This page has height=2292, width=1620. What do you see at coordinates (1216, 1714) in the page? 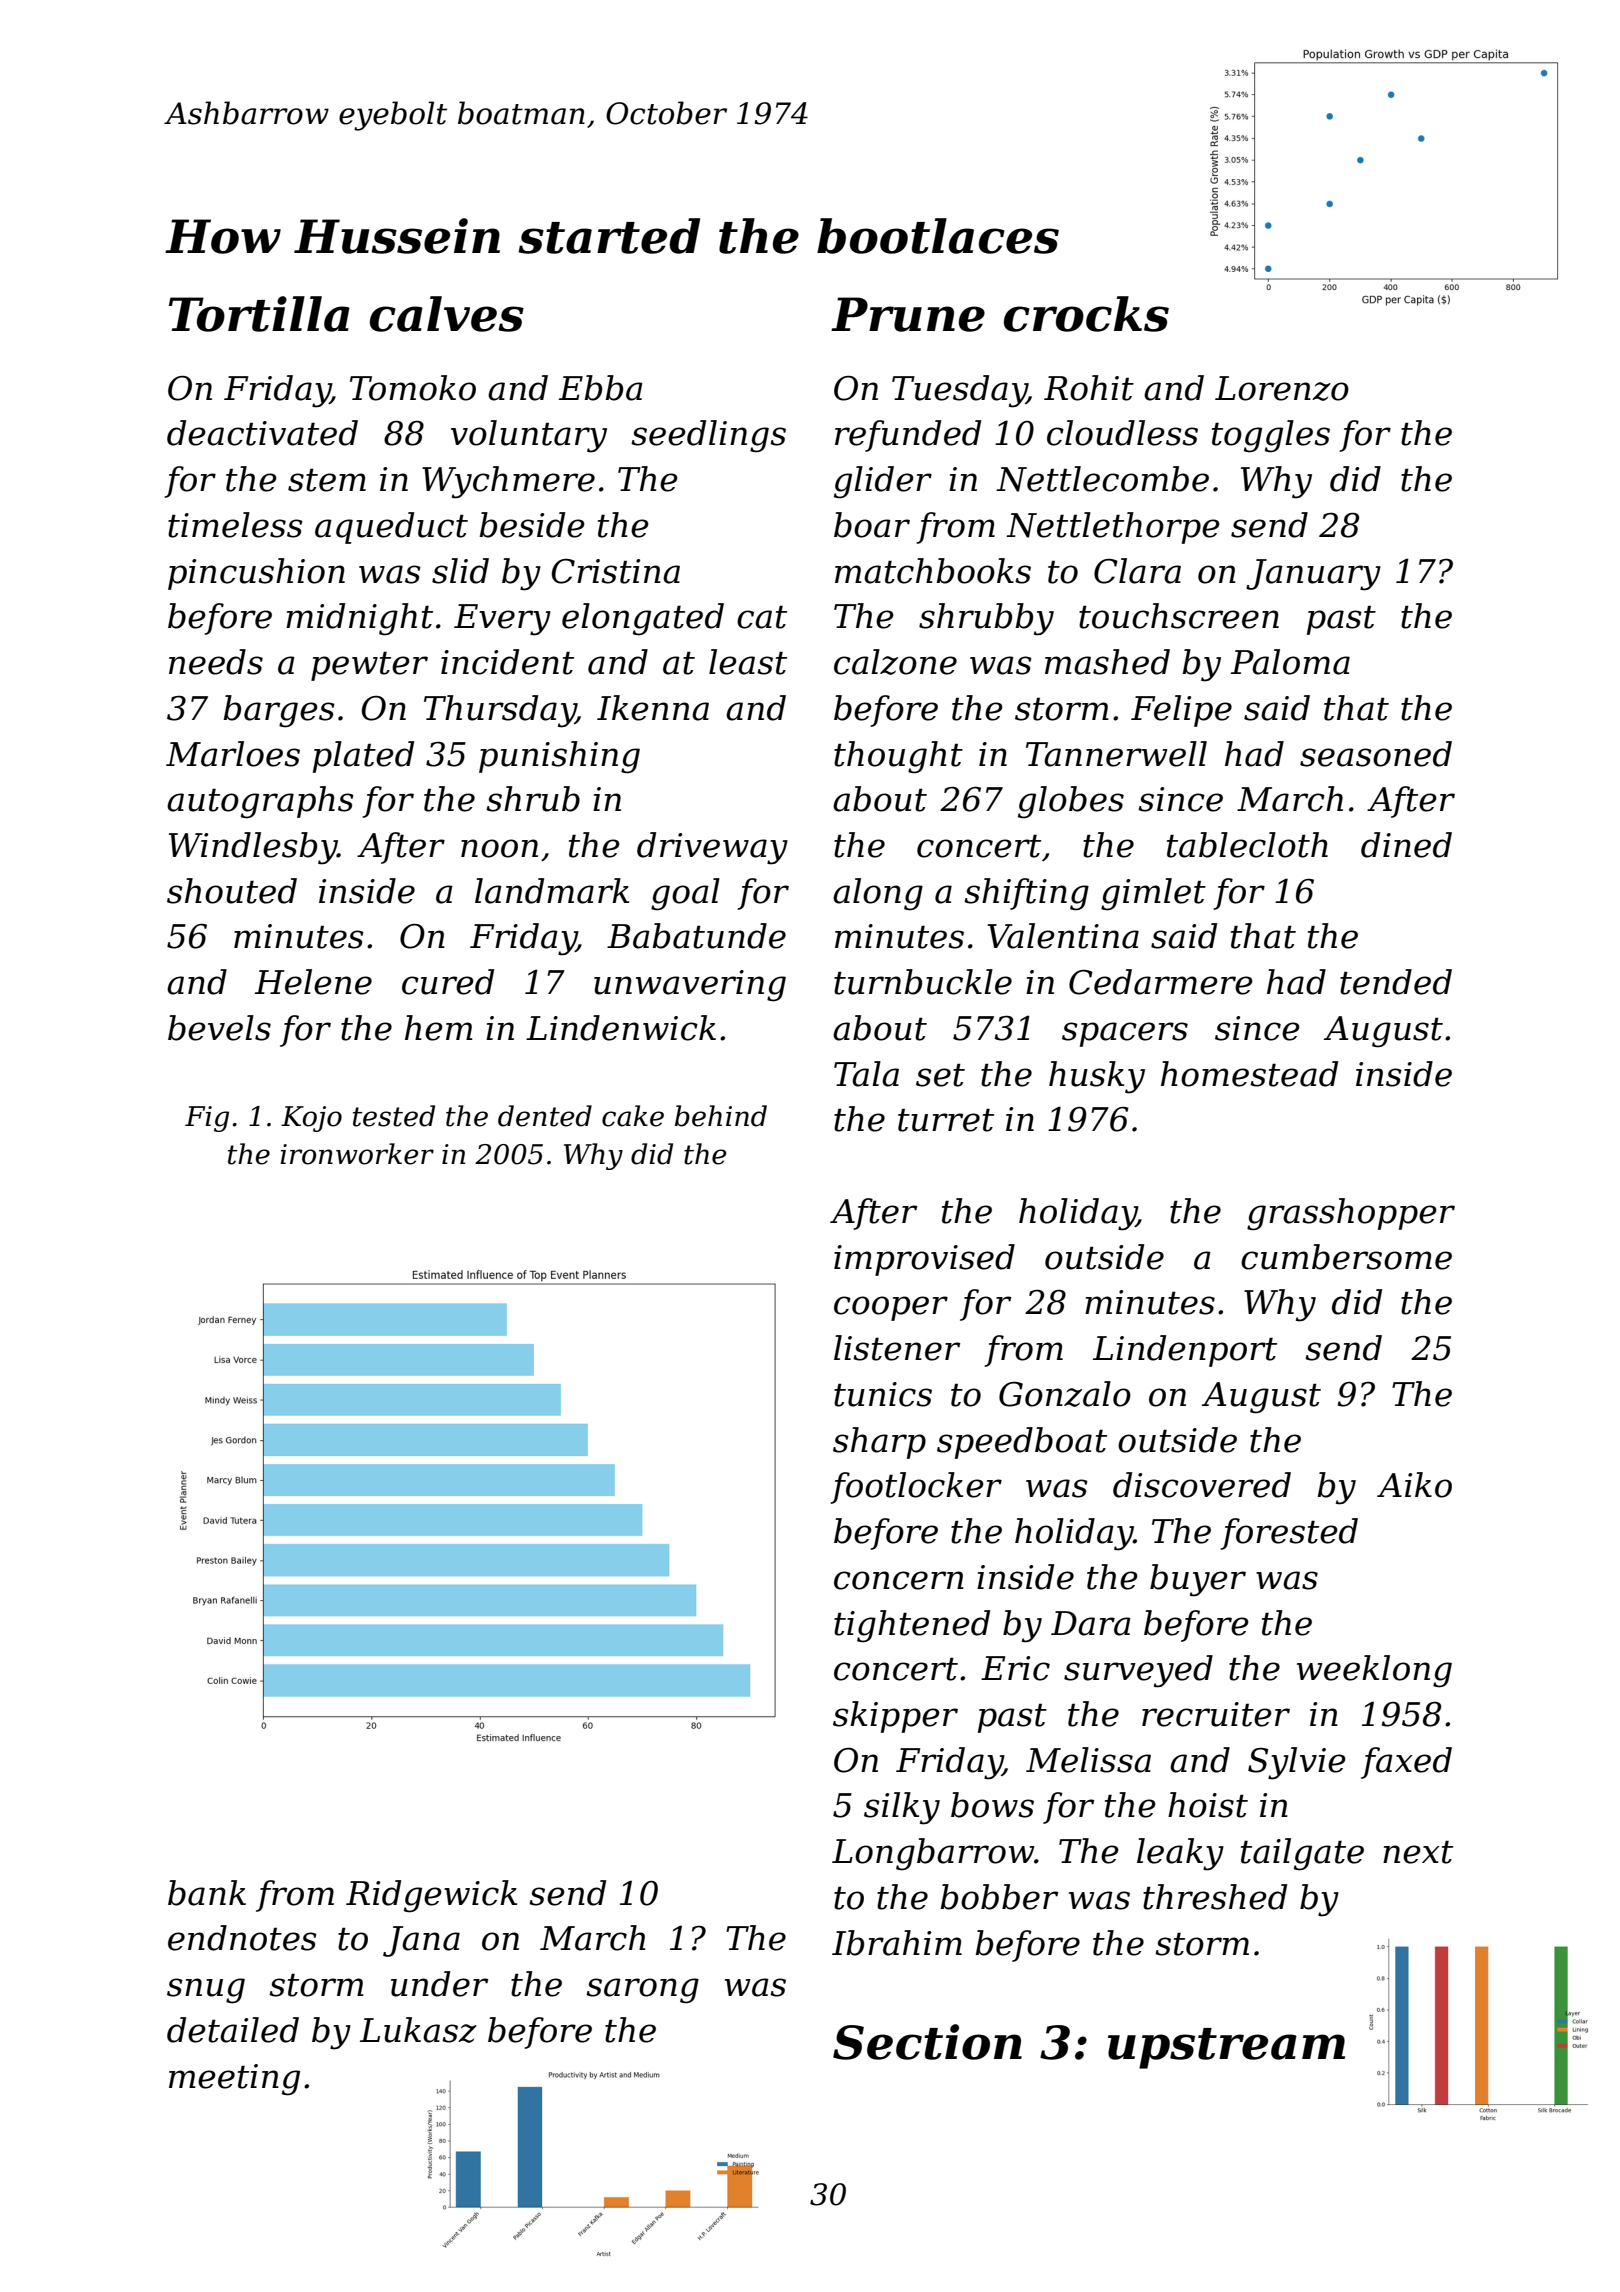
I see `recruiter` at bounding box center [1216, 1714].
